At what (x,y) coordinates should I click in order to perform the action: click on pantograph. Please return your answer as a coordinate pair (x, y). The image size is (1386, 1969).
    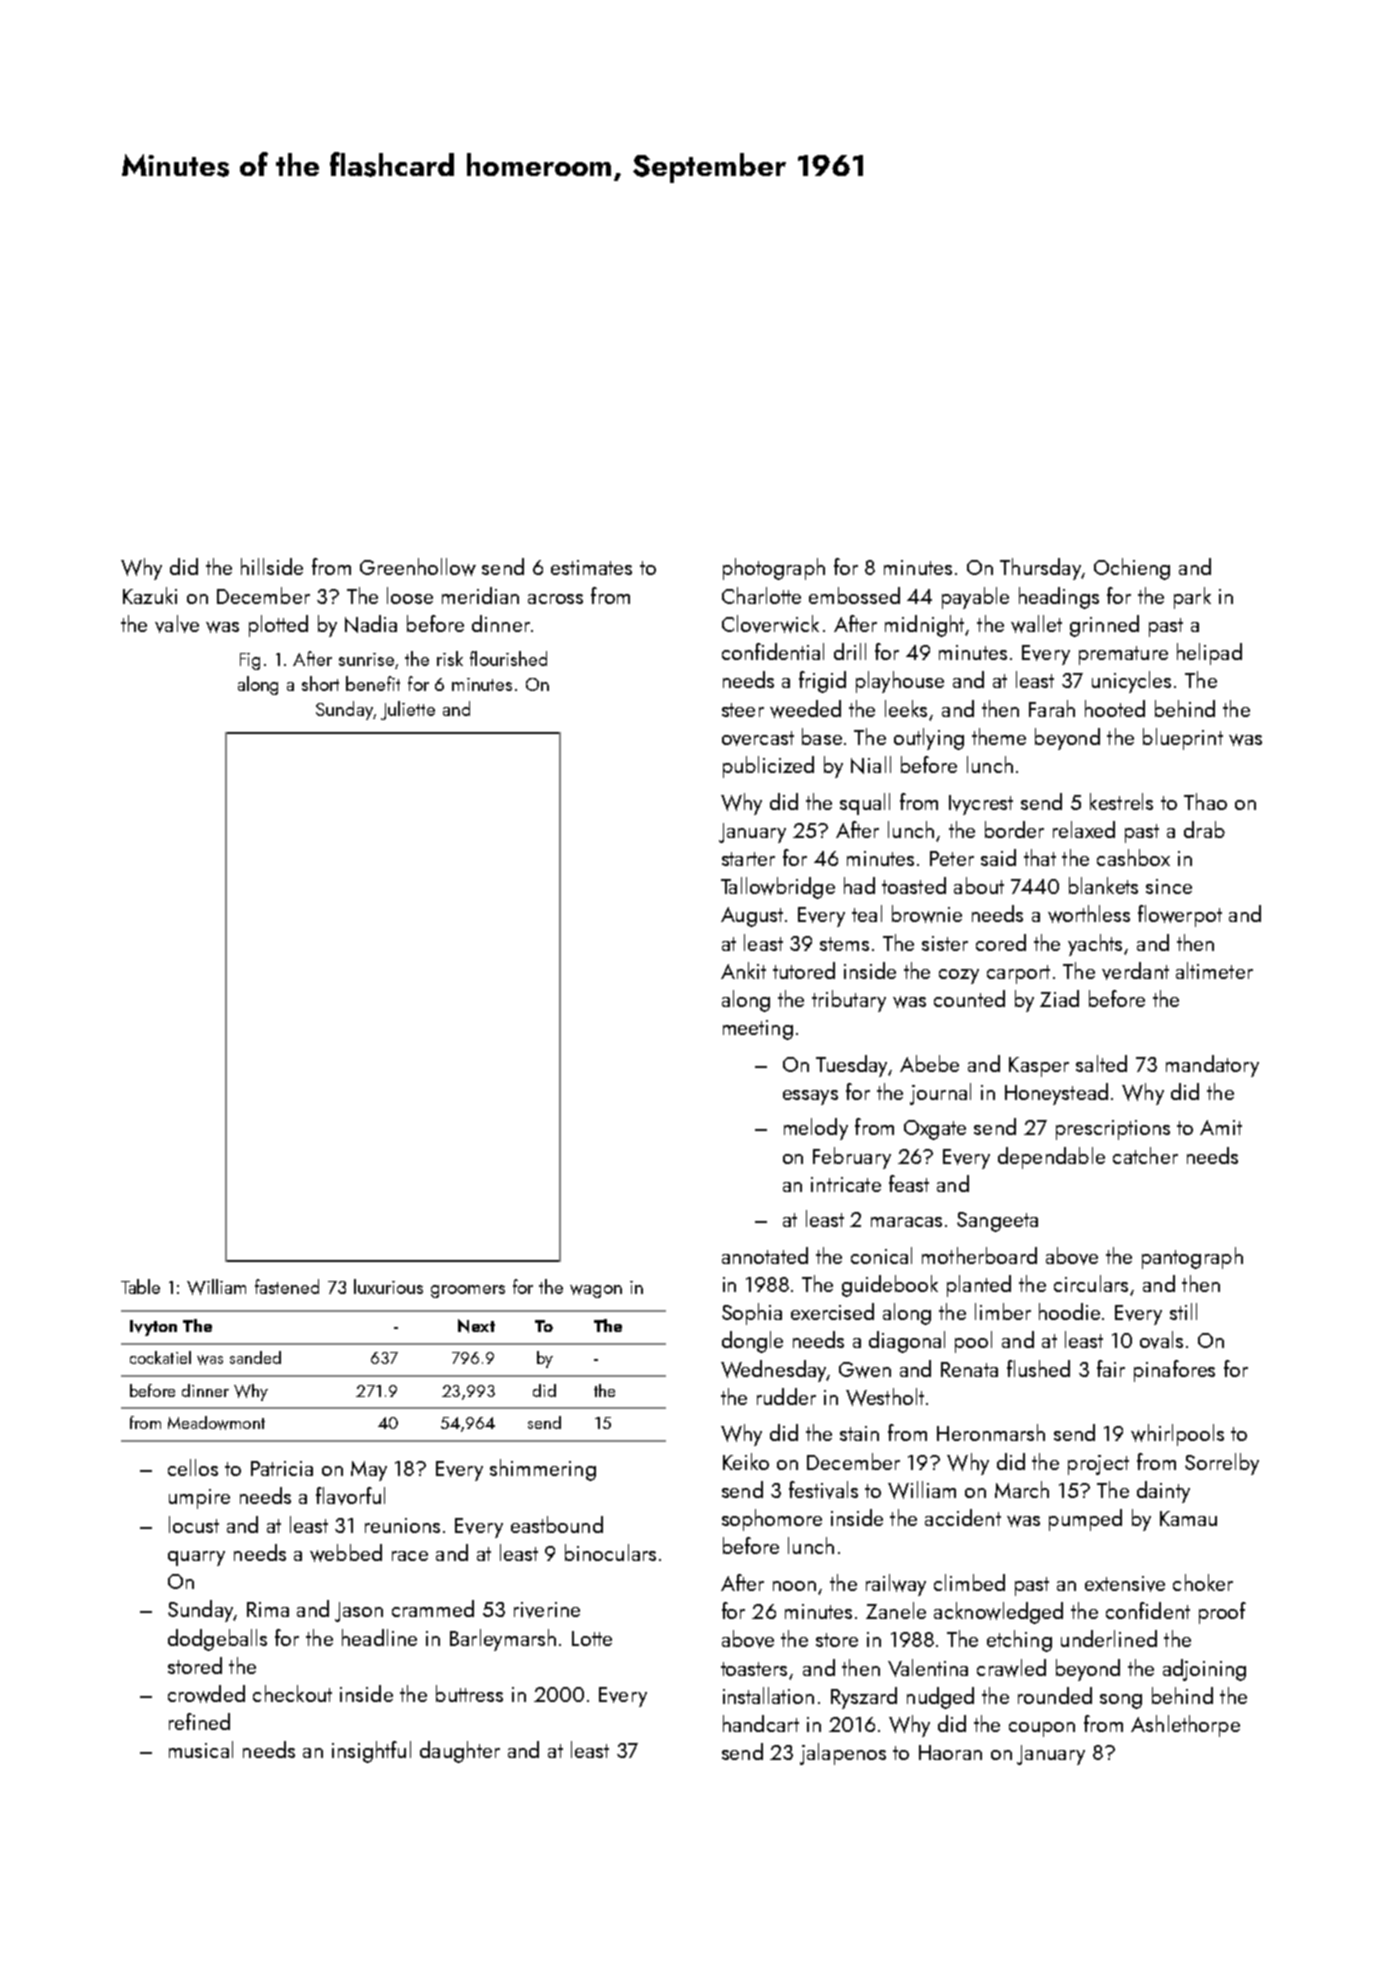
    Looking at the image, I should click on (1192, 1258).
